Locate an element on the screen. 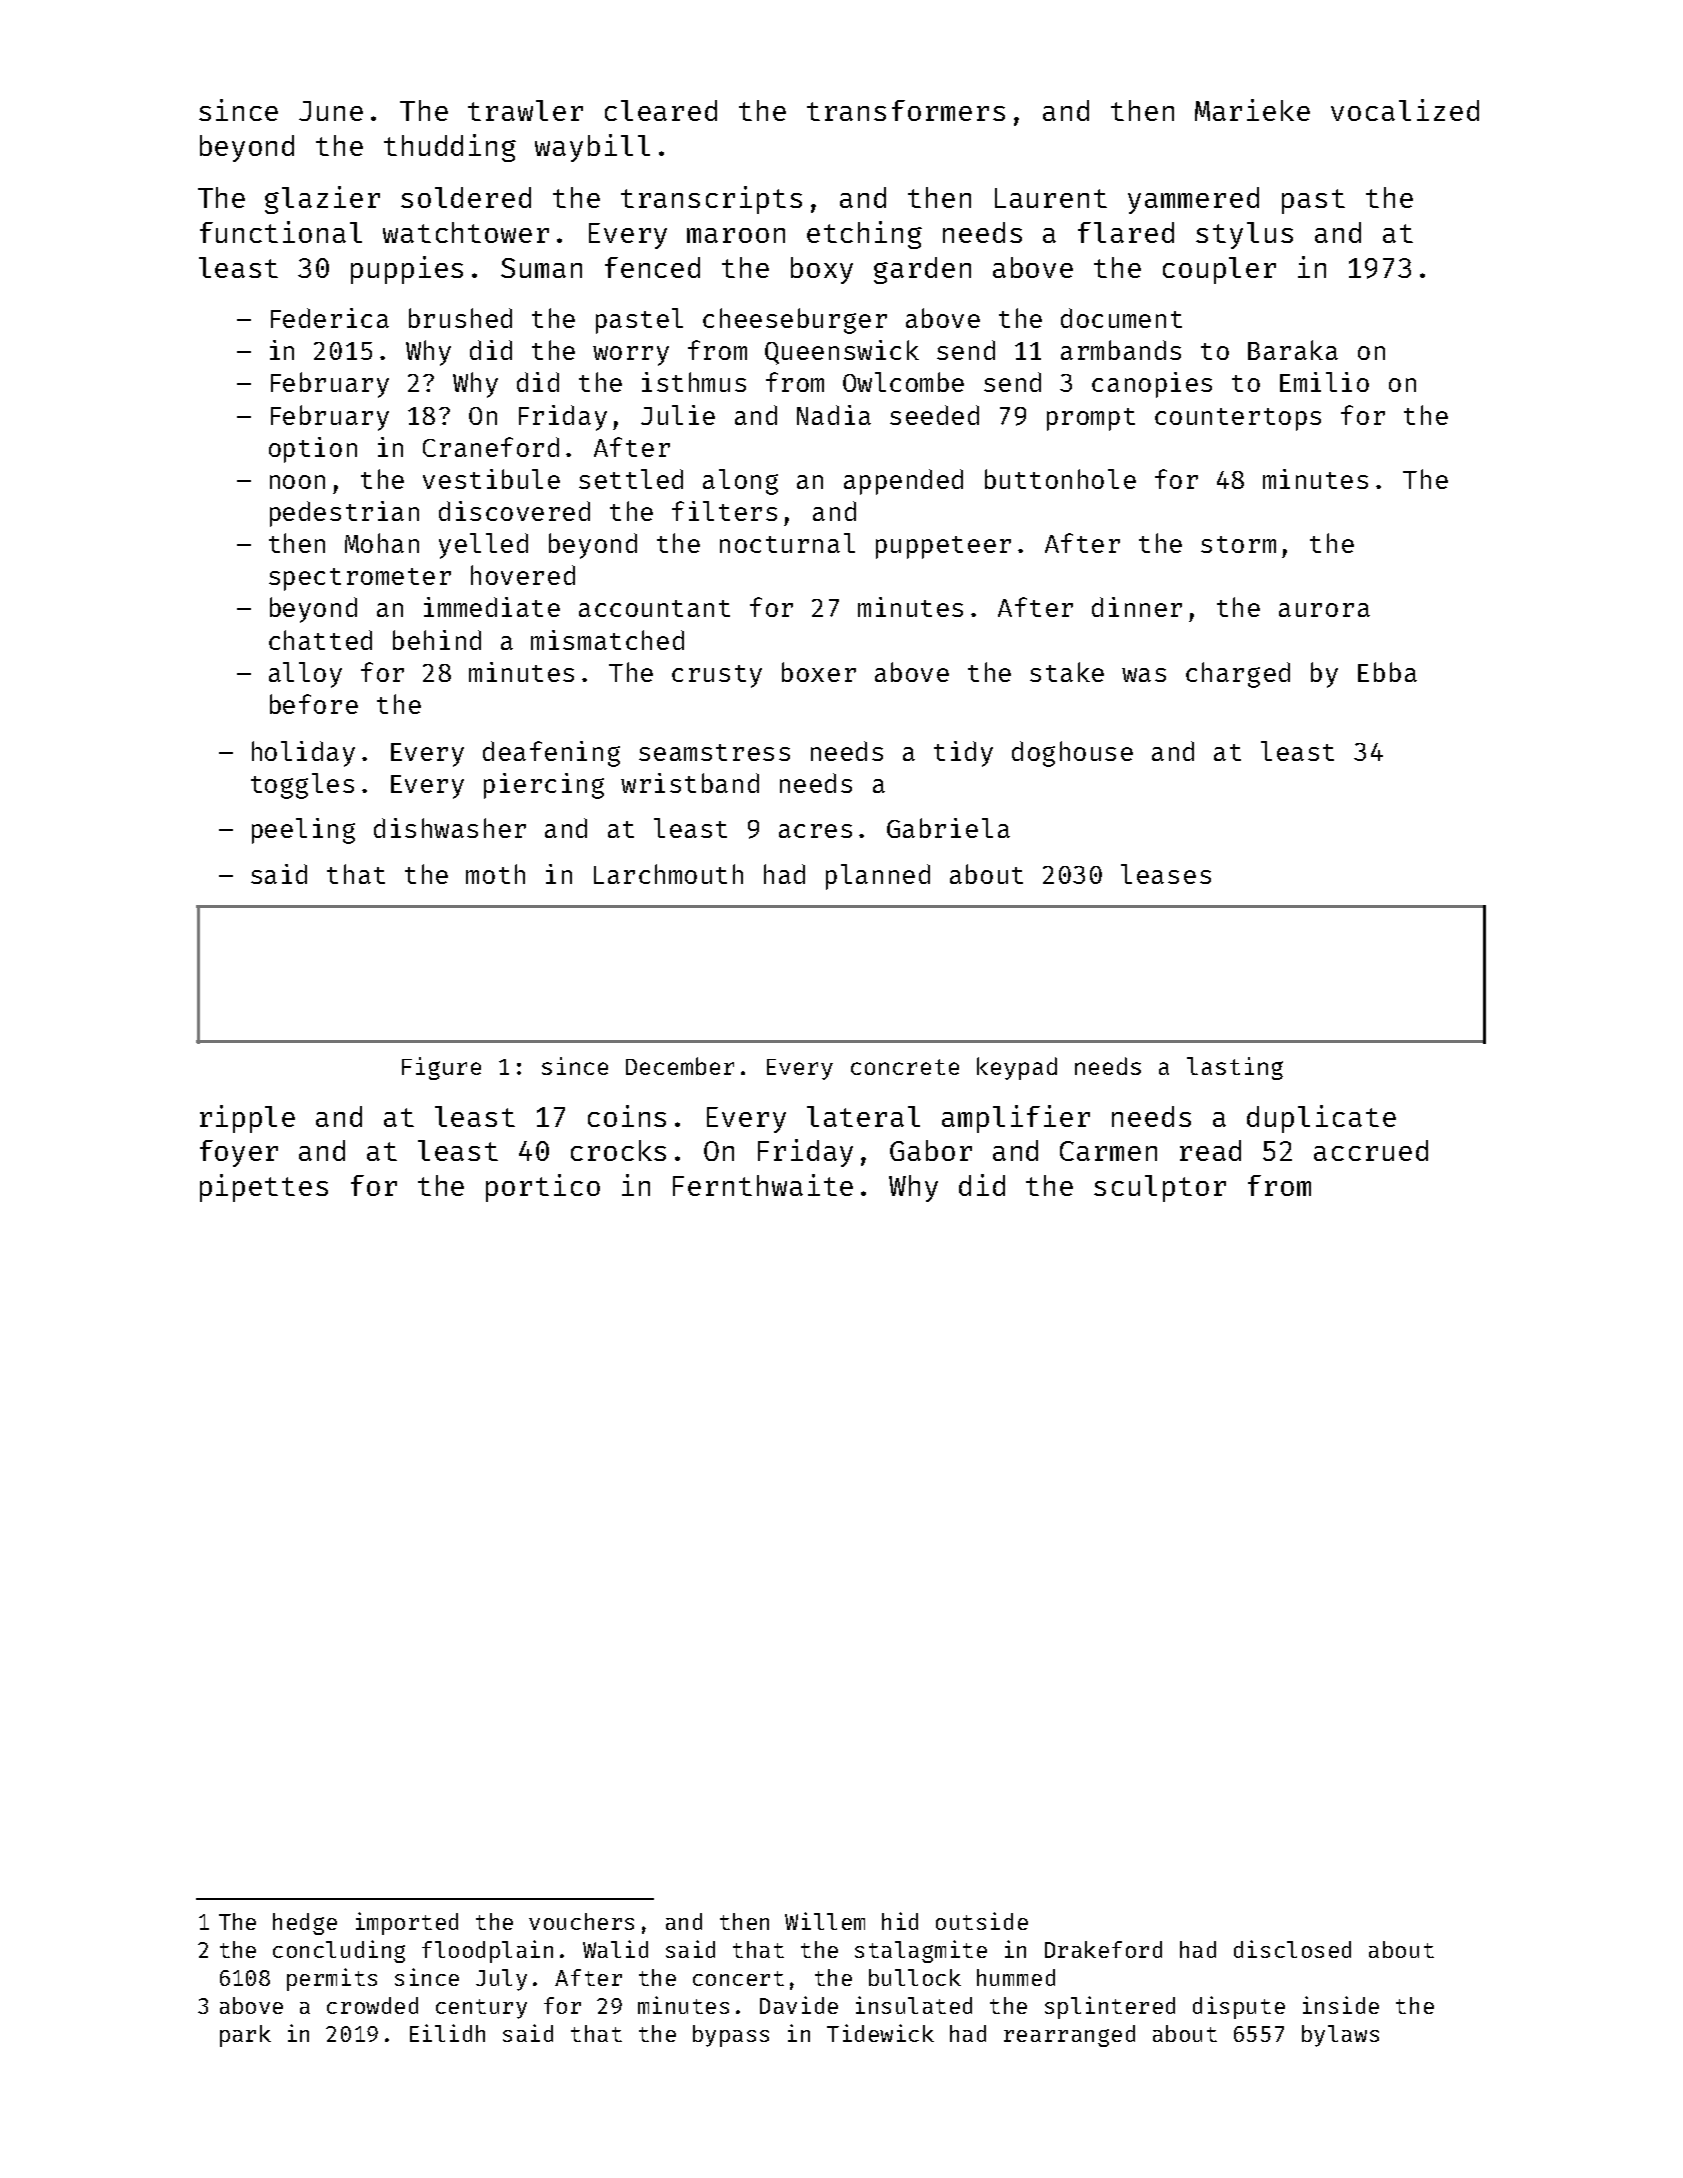  deafening is located at coordinates (551, 754).
